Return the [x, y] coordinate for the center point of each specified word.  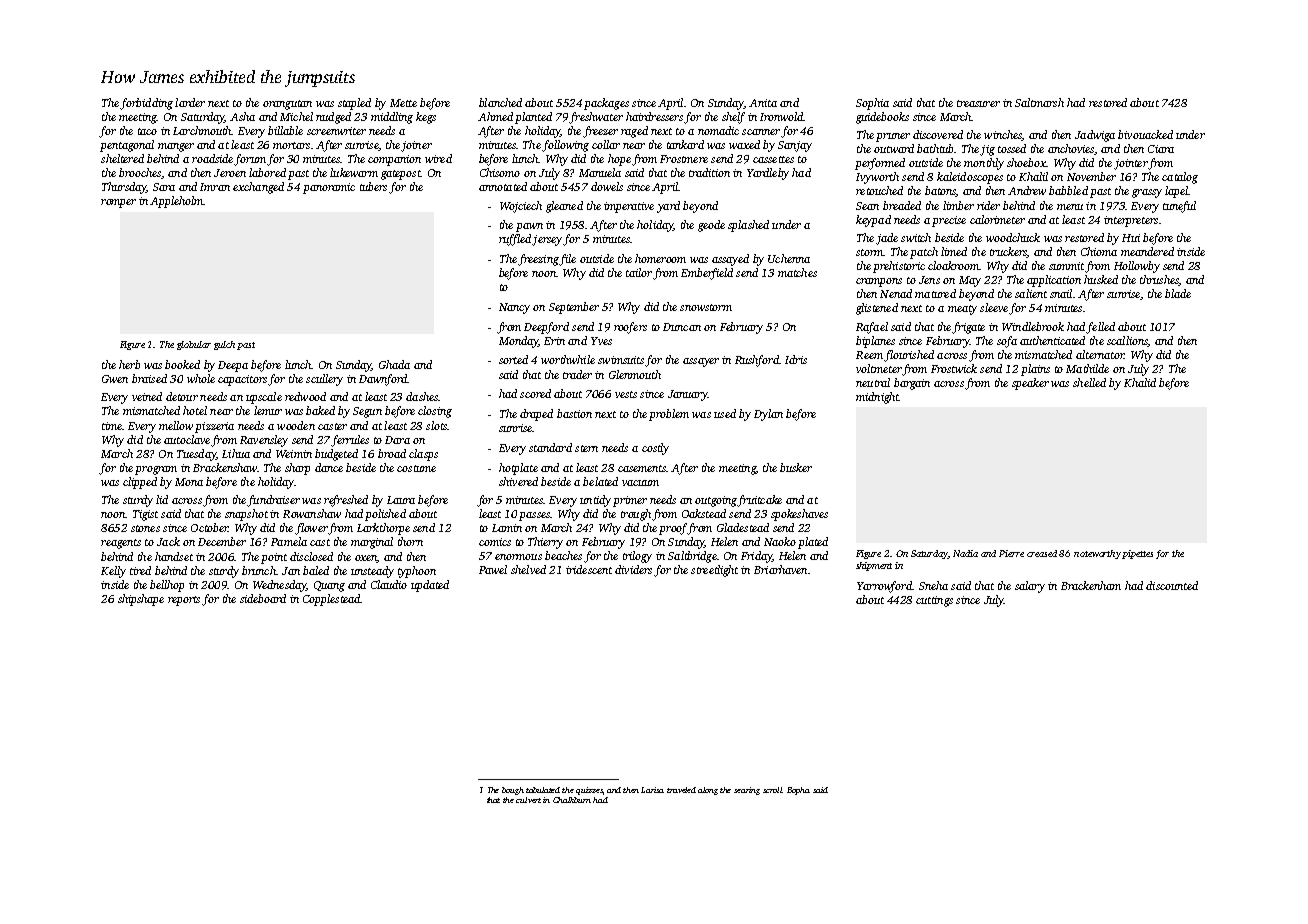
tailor [639, 272]
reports [184, 601]
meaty [962, 310]
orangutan [287, 105]
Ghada [394, 364]
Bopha [798, 791]
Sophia [872, 104]
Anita [763, 103]
